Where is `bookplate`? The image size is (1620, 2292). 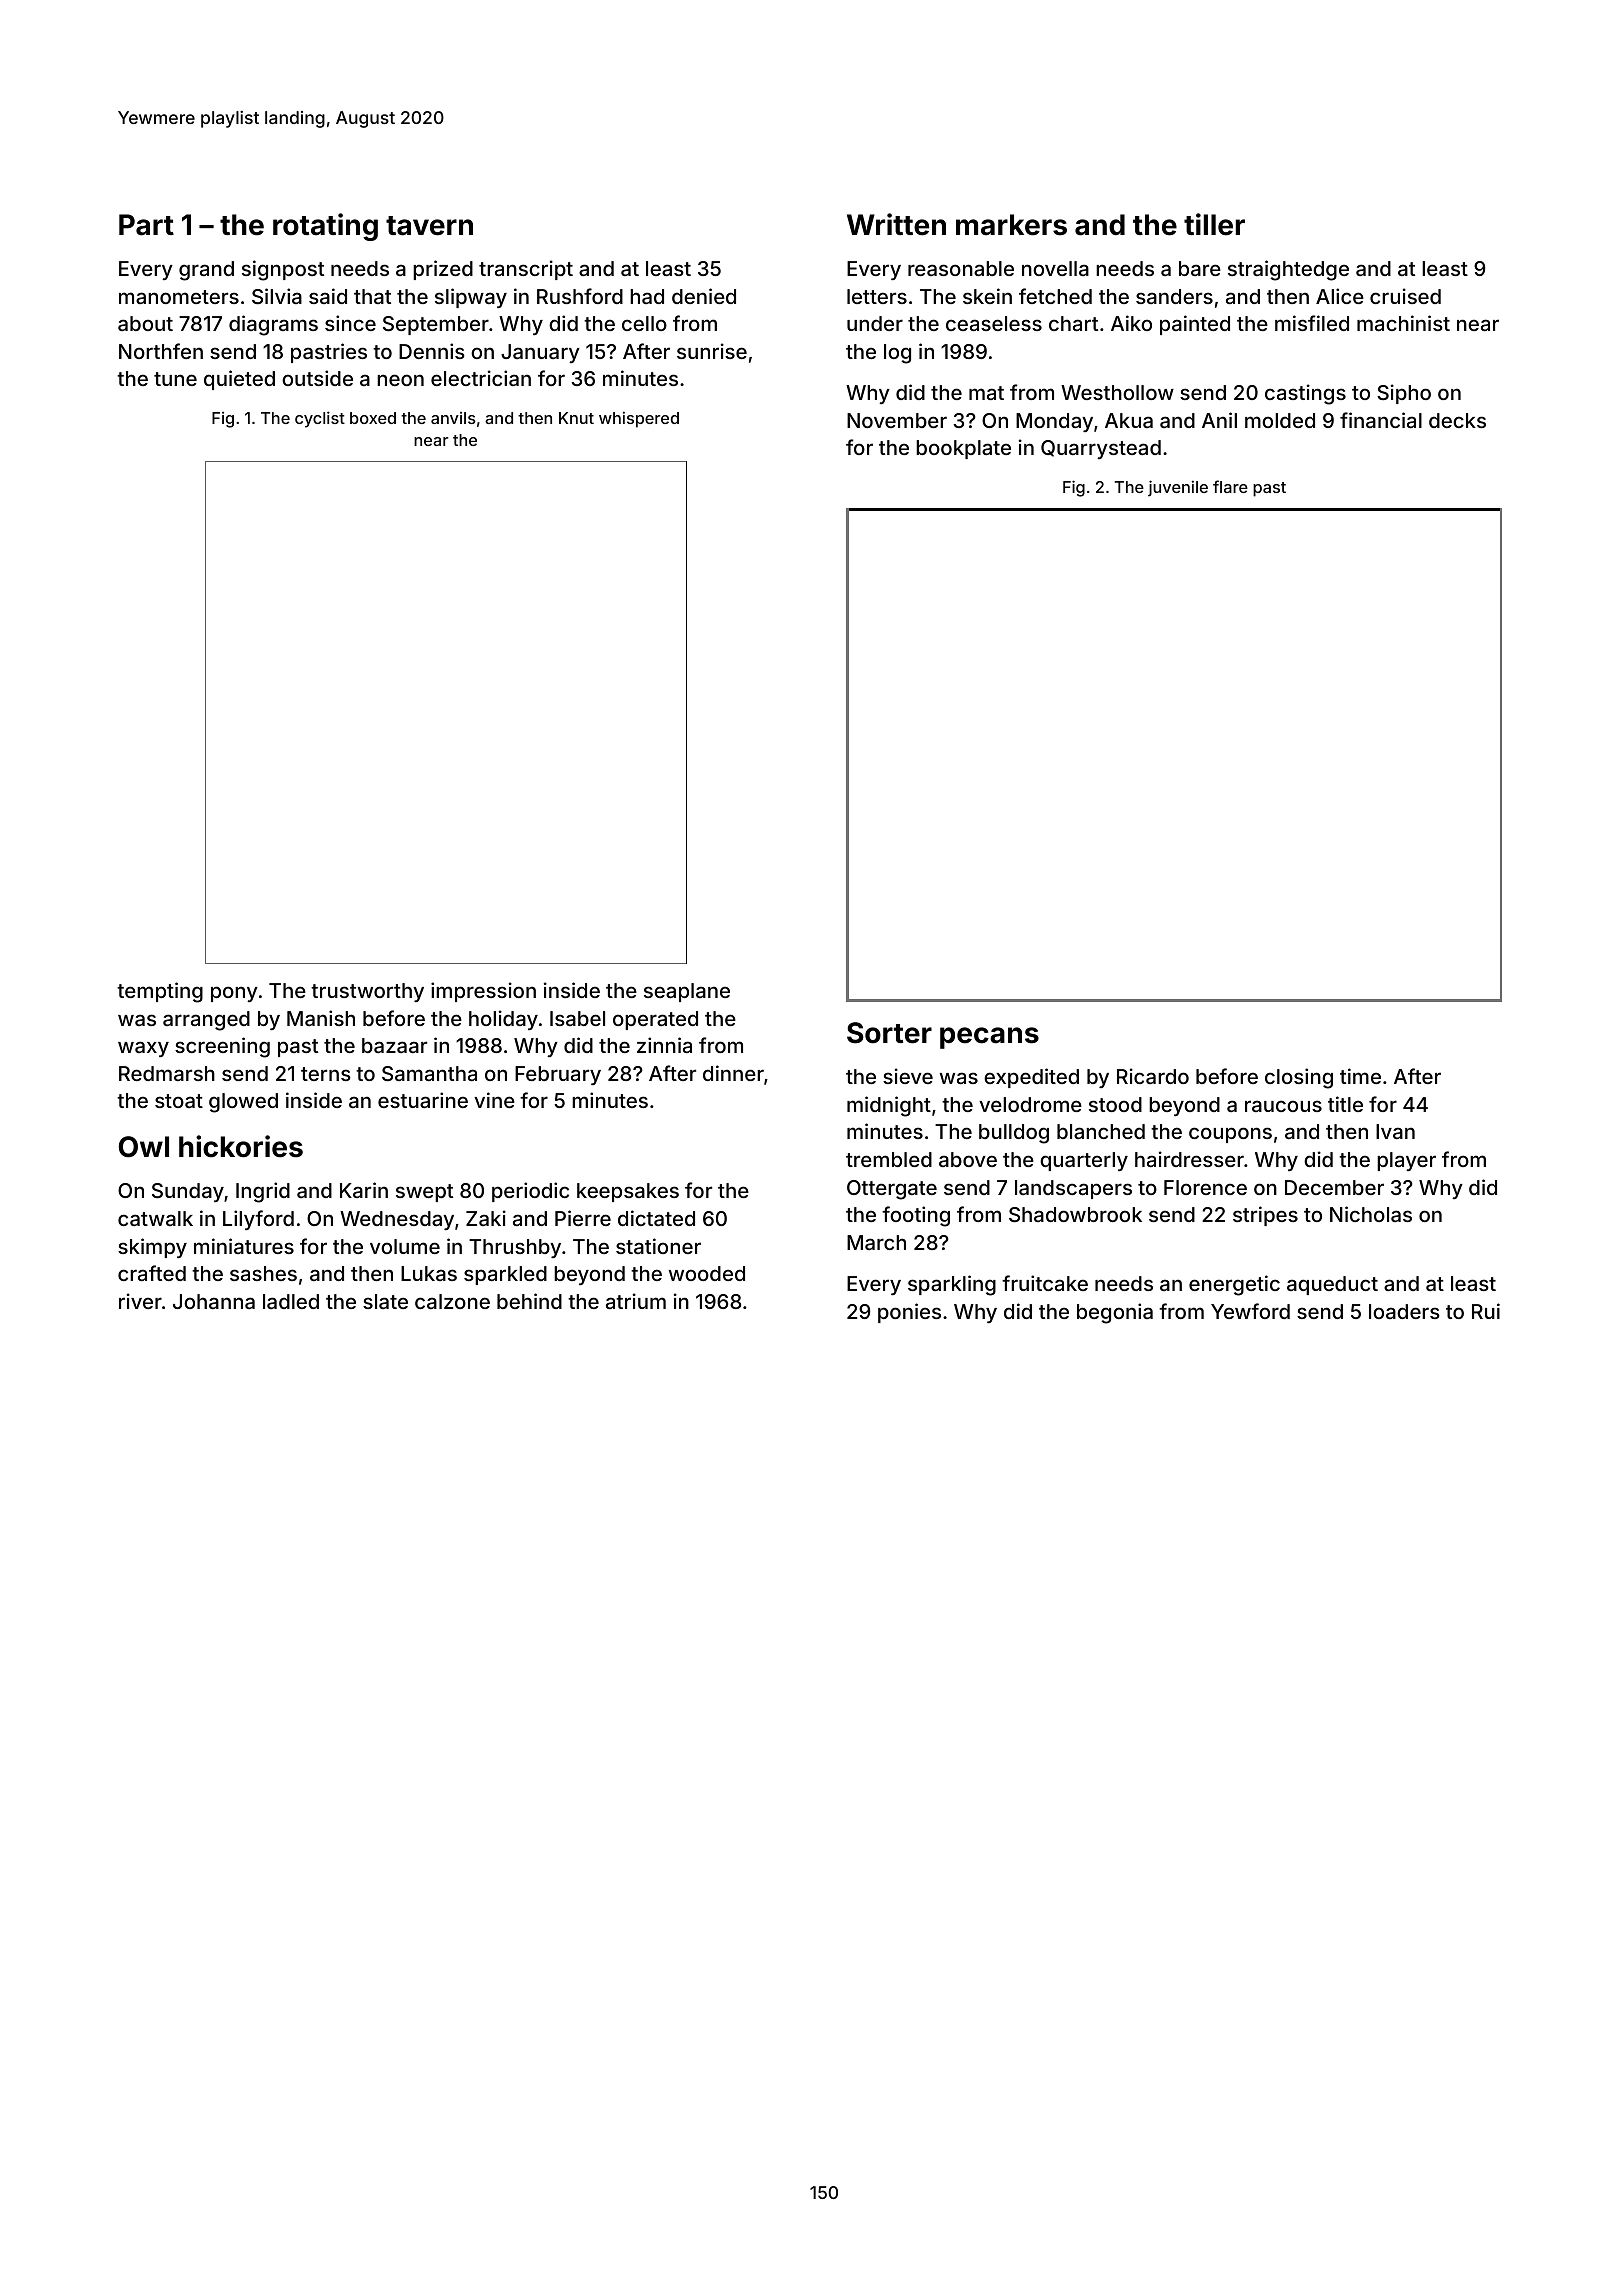 bookplate is located at coordinates (963, 449).
